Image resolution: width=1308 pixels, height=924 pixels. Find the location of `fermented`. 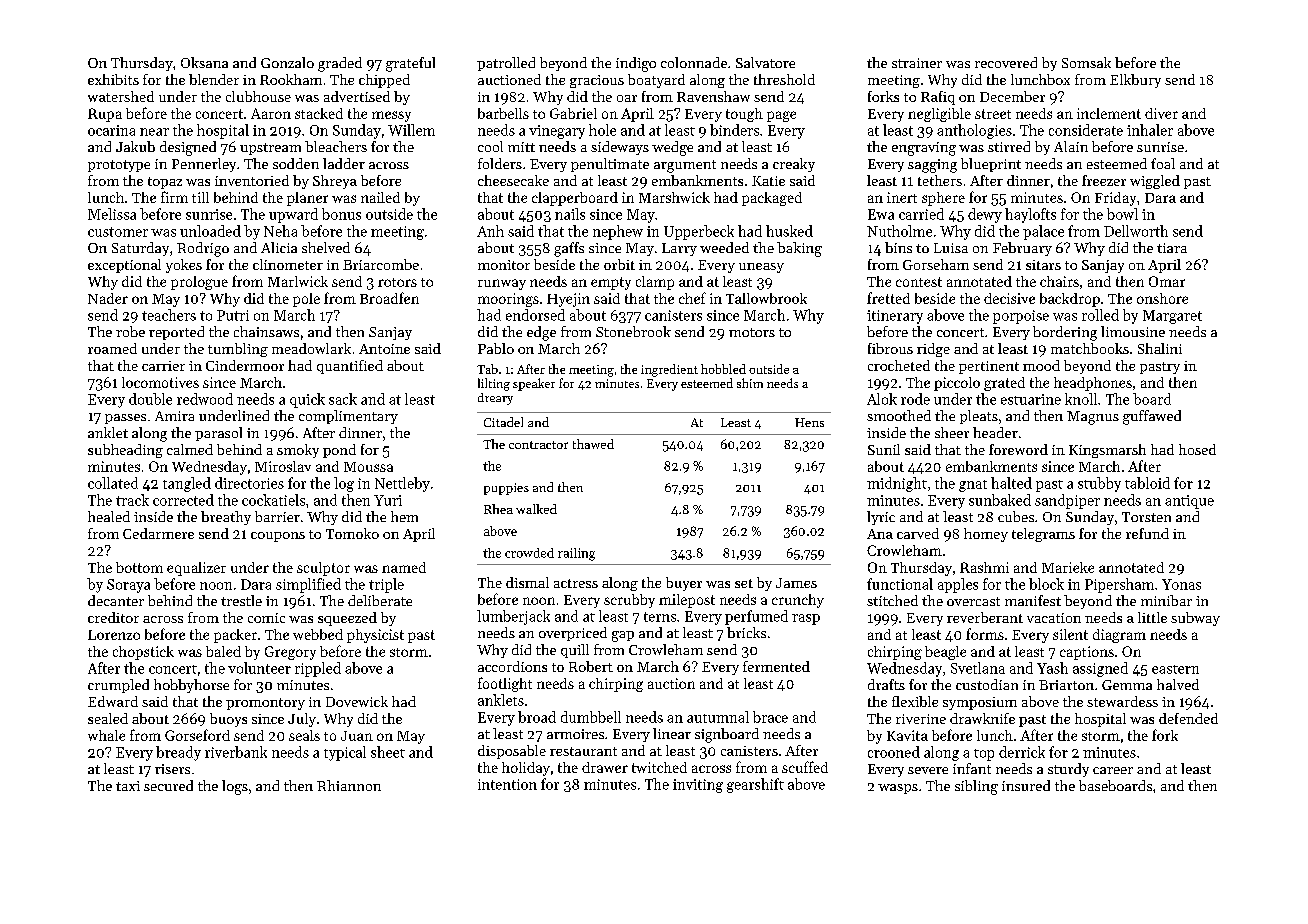

fermented is located at coordinates (776, 666).
